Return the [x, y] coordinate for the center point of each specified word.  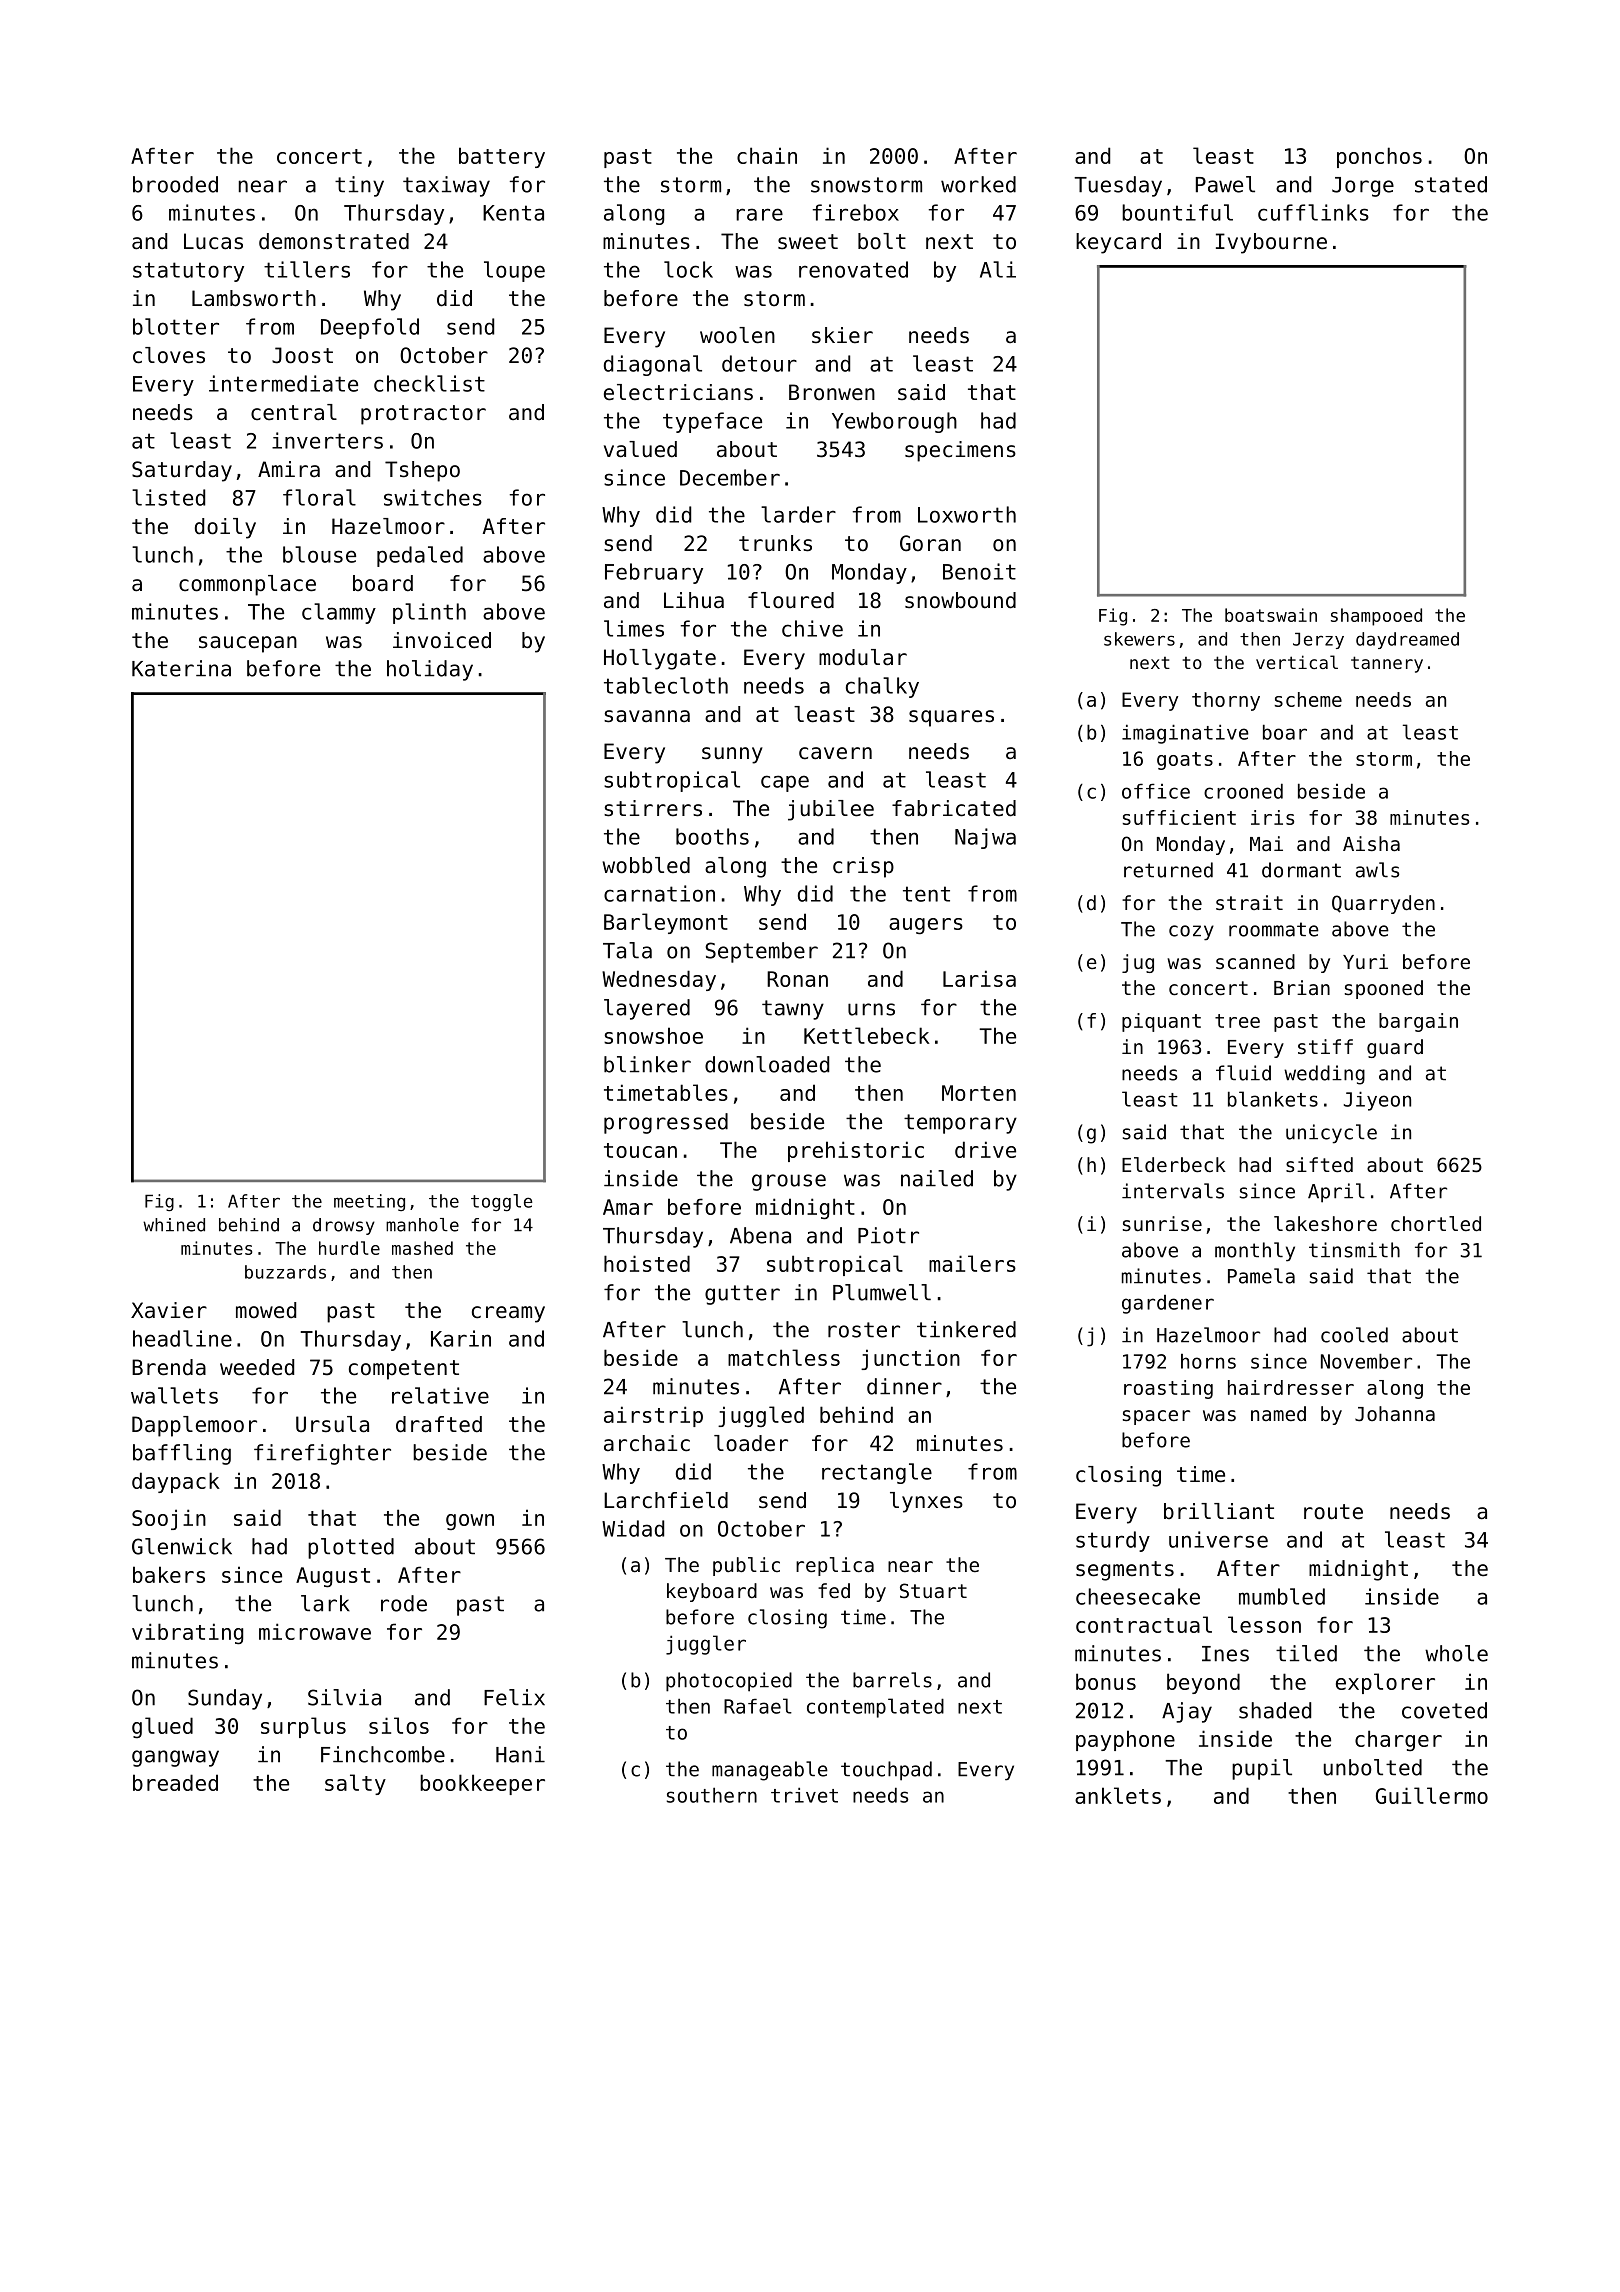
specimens [960, 451]
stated [1451, 184]
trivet [804, 1795]
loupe [514, 271]
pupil [1262, 1769]
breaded [175, 1782]
